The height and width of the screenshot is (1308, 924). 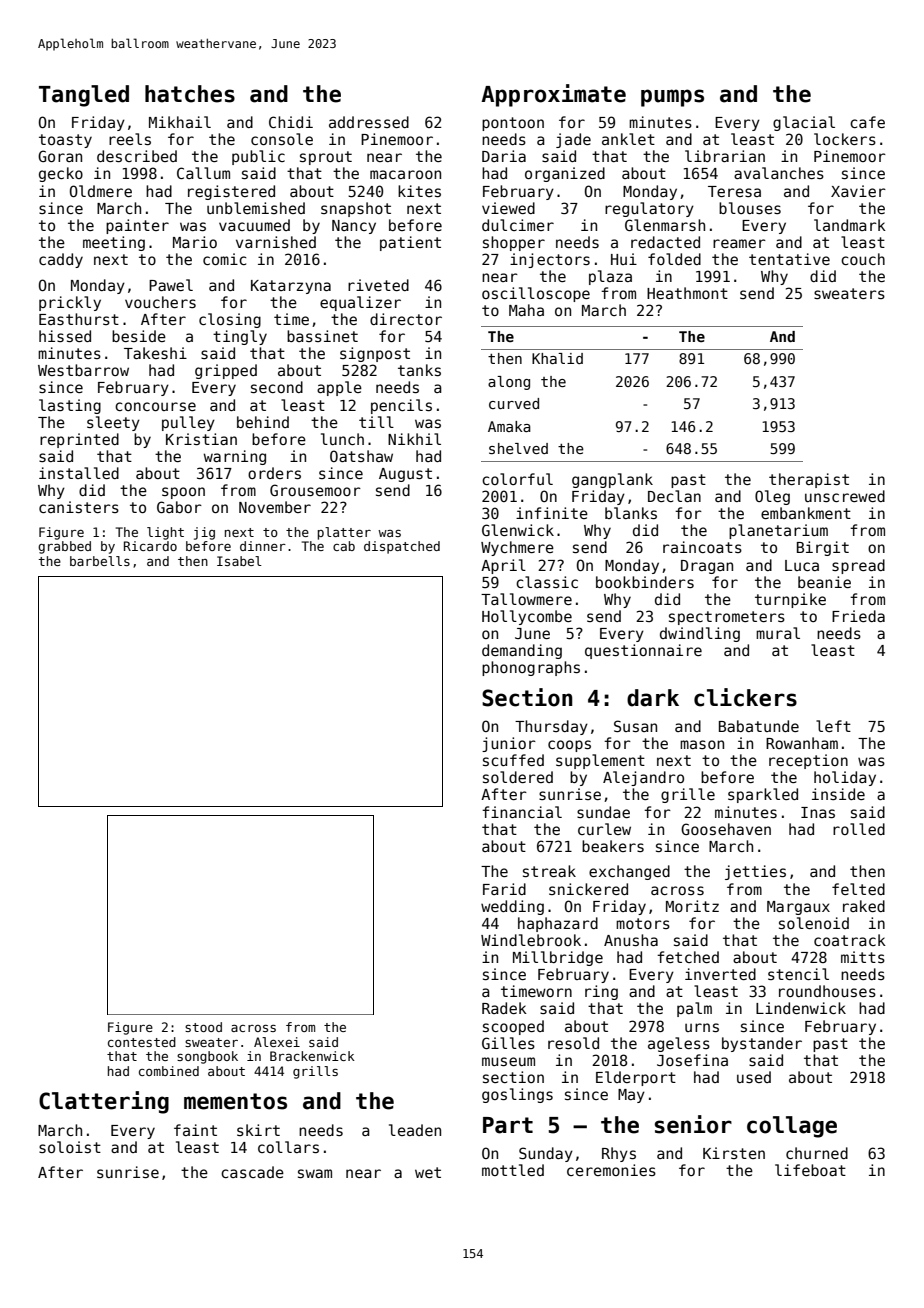 I want to click on Radek, so click(x=504, y=1008).
